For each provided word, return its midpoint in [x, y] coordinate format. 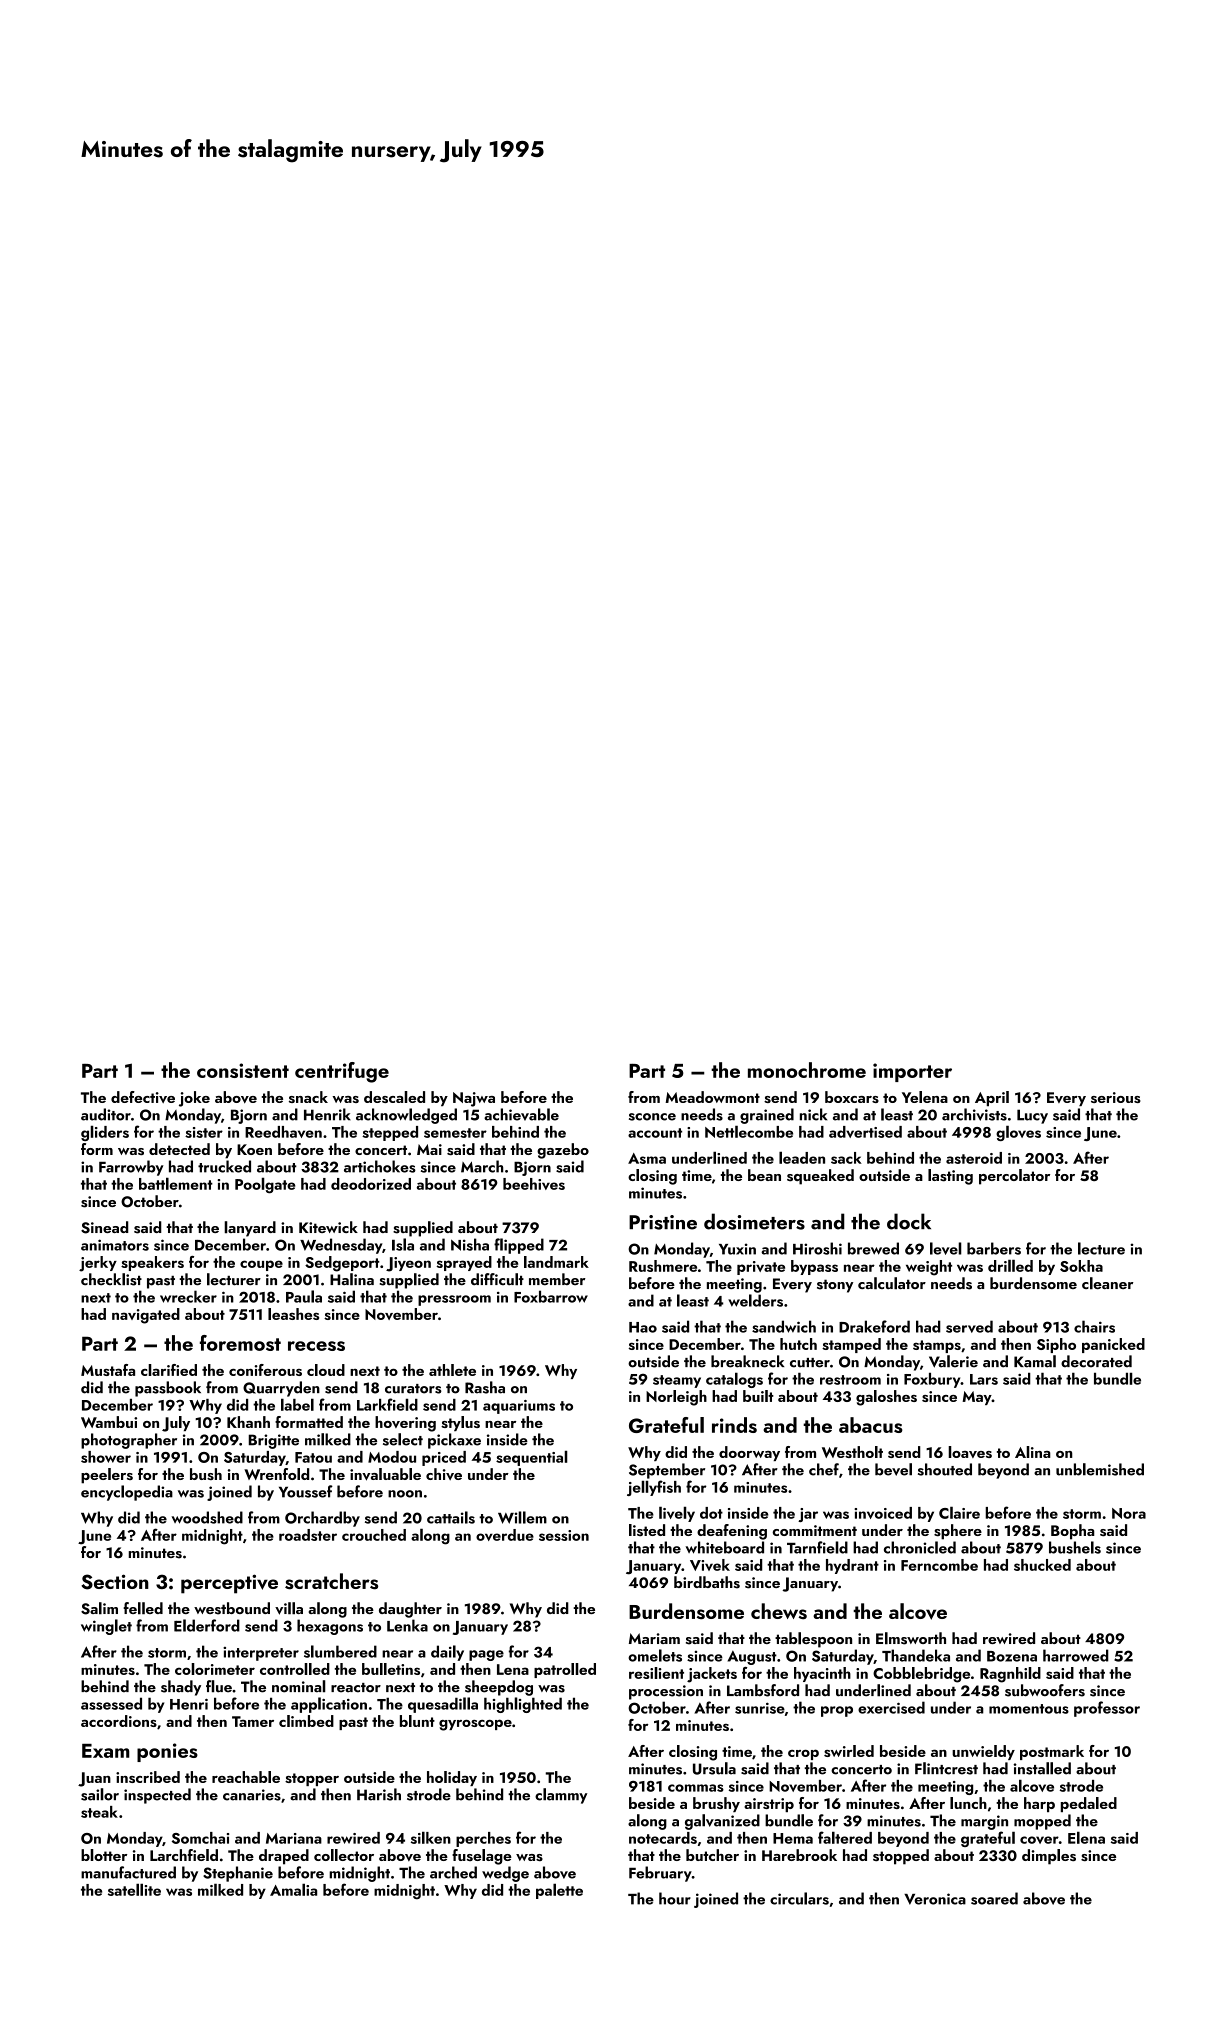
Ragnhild [1010, 1675]
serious [1116, 1097]
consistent [243, 1070]
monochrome [807, 1070]
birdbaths [707, 1582]
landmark [556, 1262]
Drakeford [874, 1326]
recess [316, 1346]
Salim [99, 1608]
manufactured [128, 1872]
